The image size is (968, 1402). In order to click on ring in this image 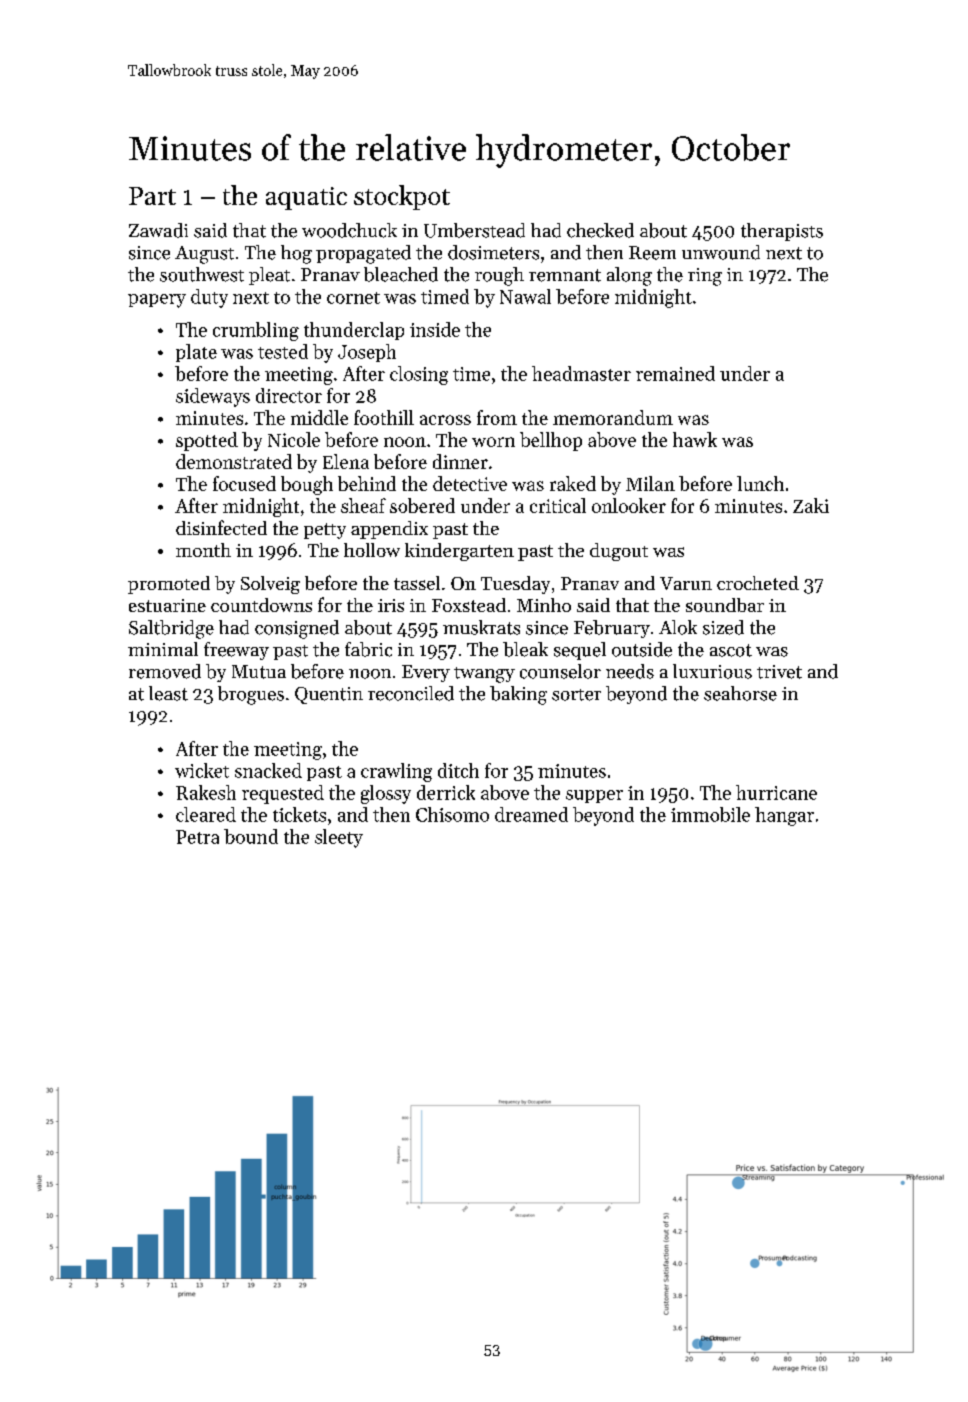, I will do `click(705, 277)`.
